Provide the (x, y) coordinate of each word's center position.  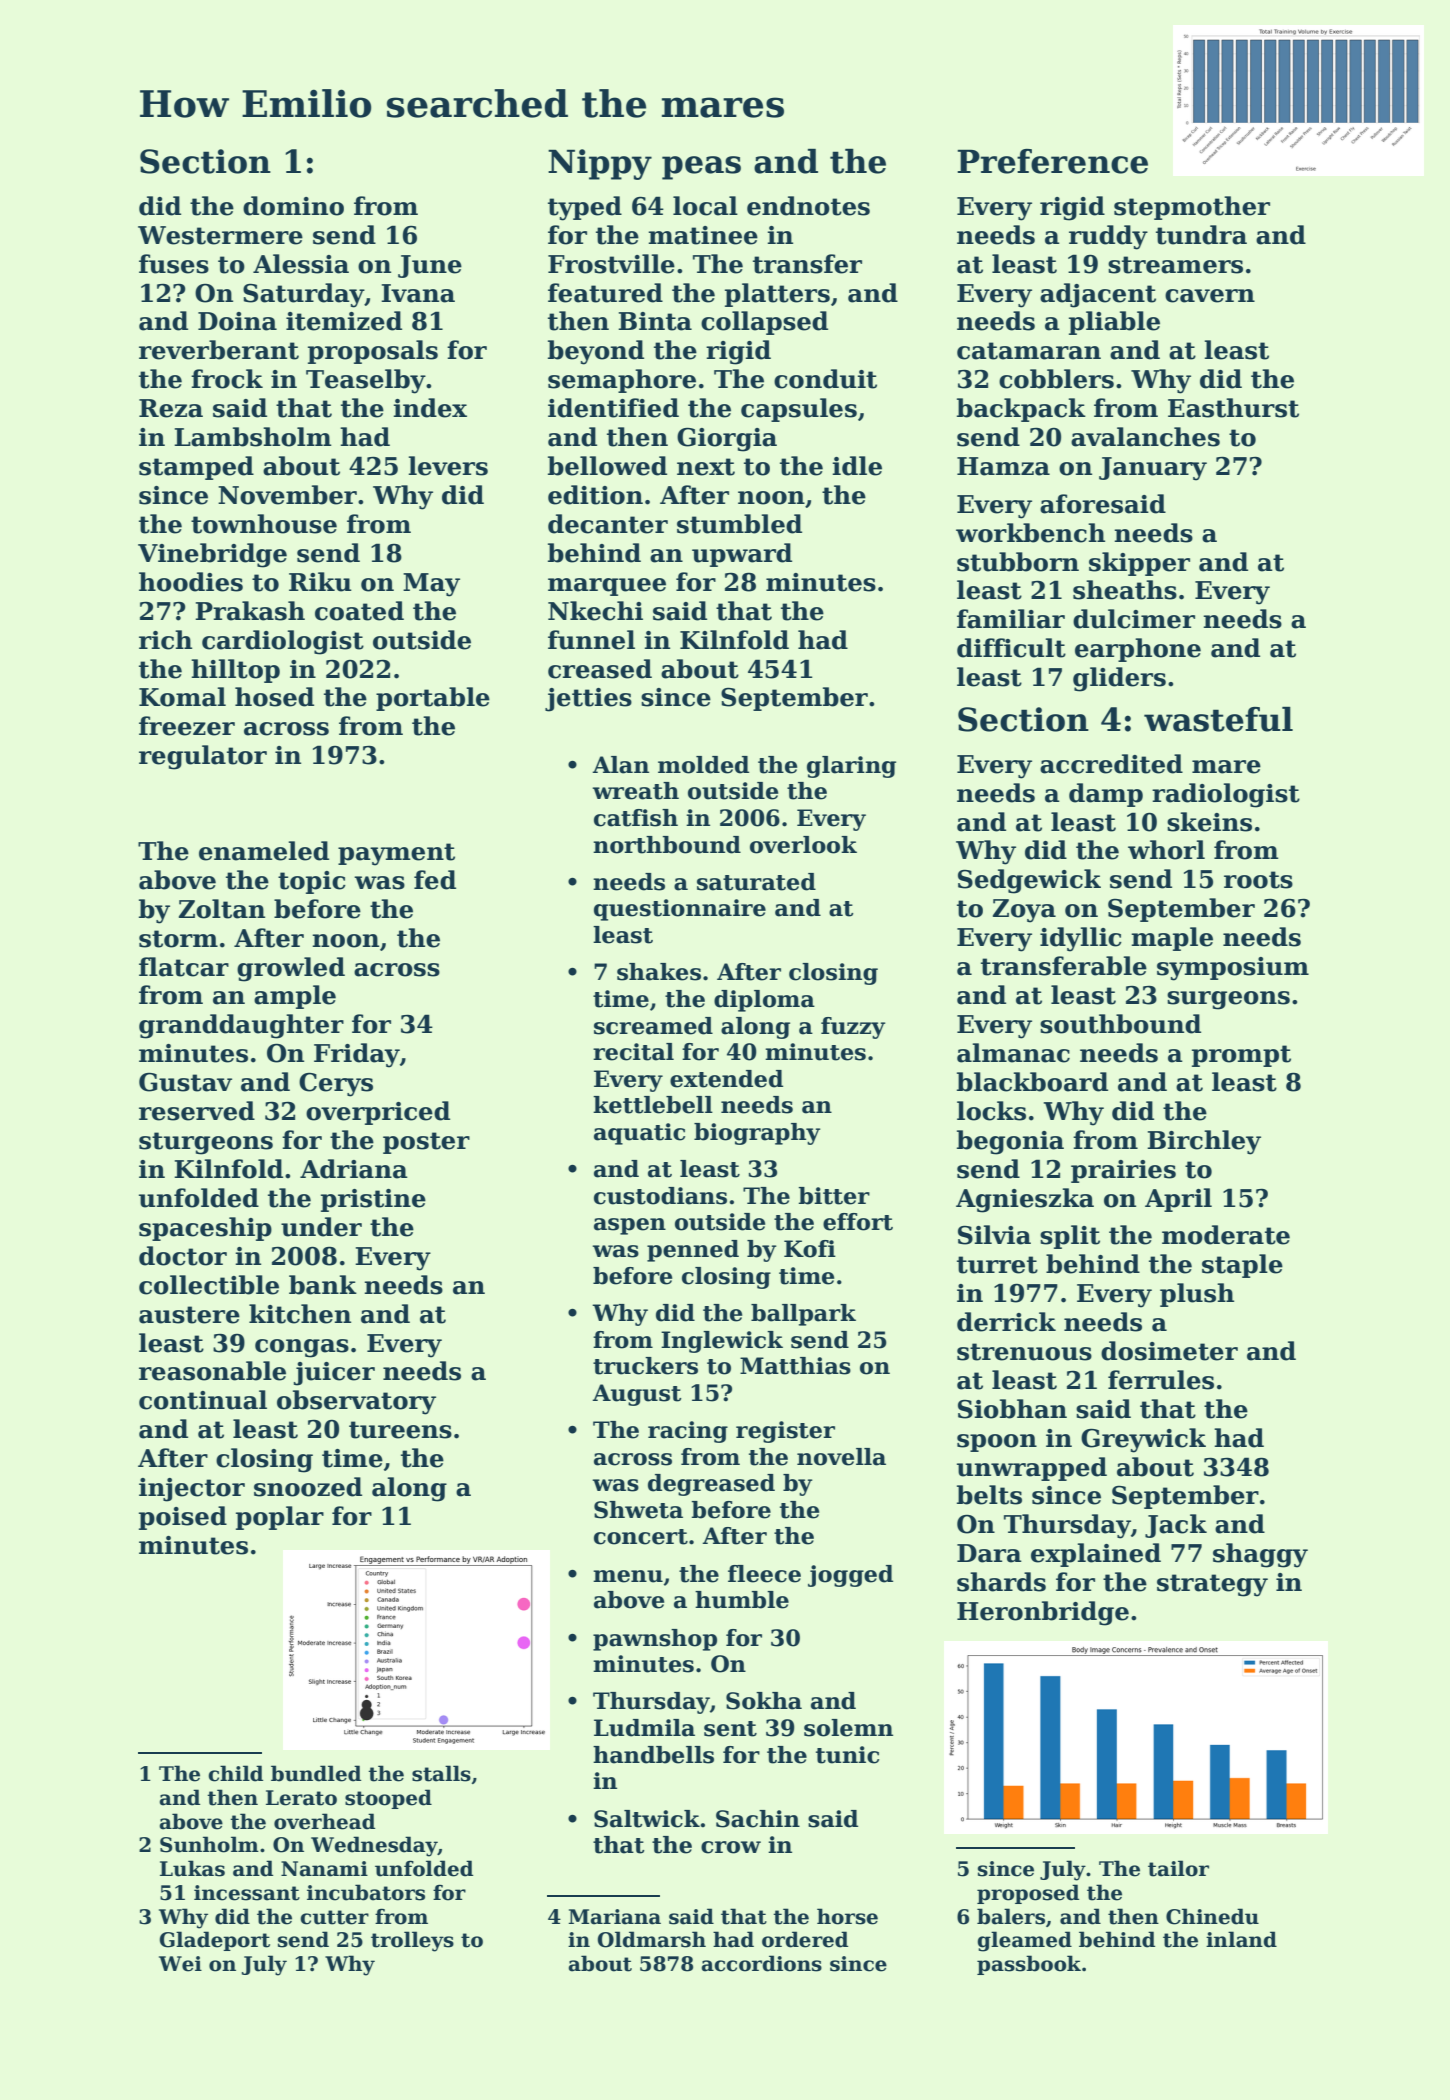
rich (165, 640)
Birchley (1204, 1142)
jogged (850, 1576)
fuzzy (853, 1028)
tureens (400, 1430)
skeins (1209, 822)
